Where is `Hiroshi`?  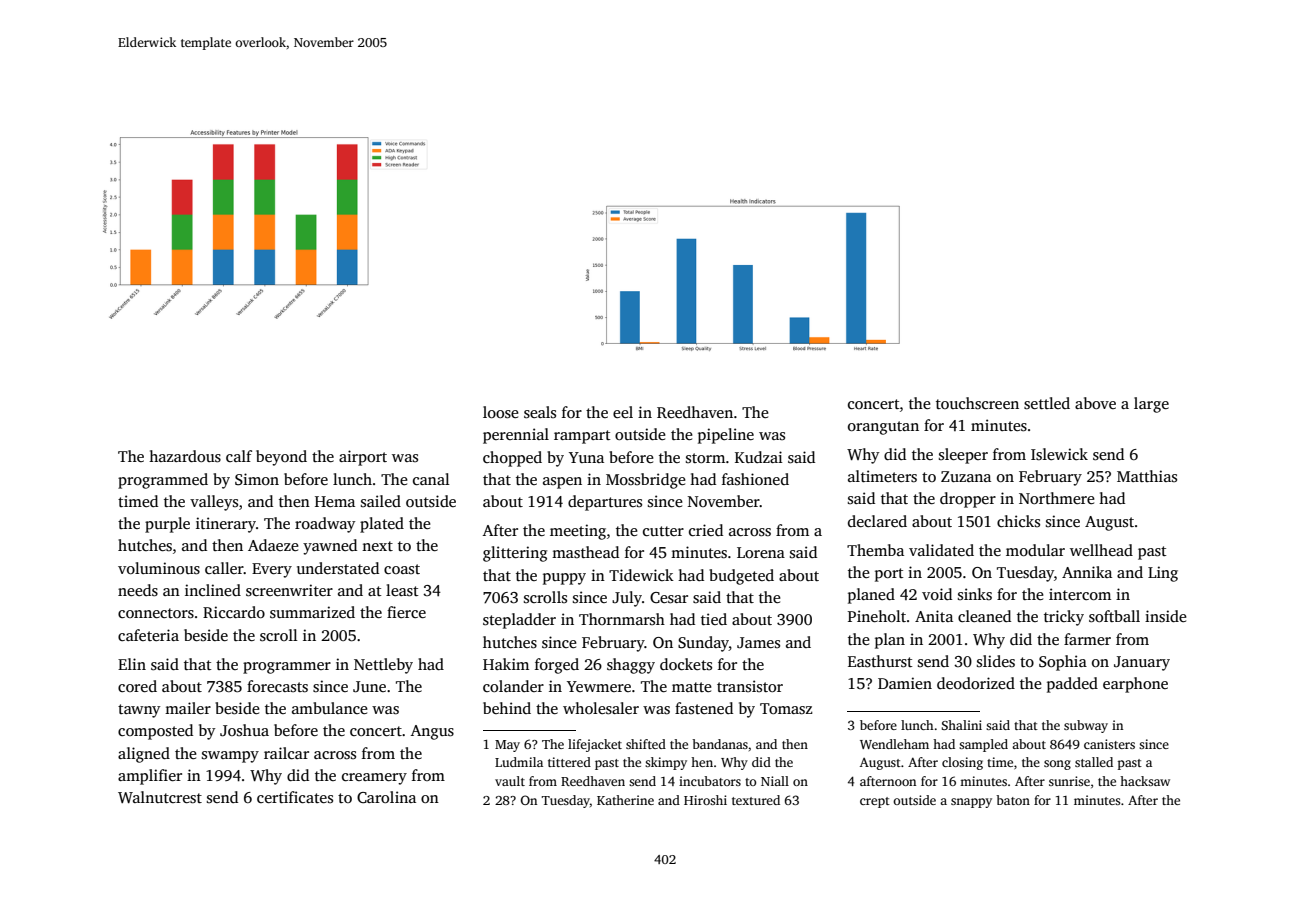 Hiroshi is located at coordinates (705, 800).
